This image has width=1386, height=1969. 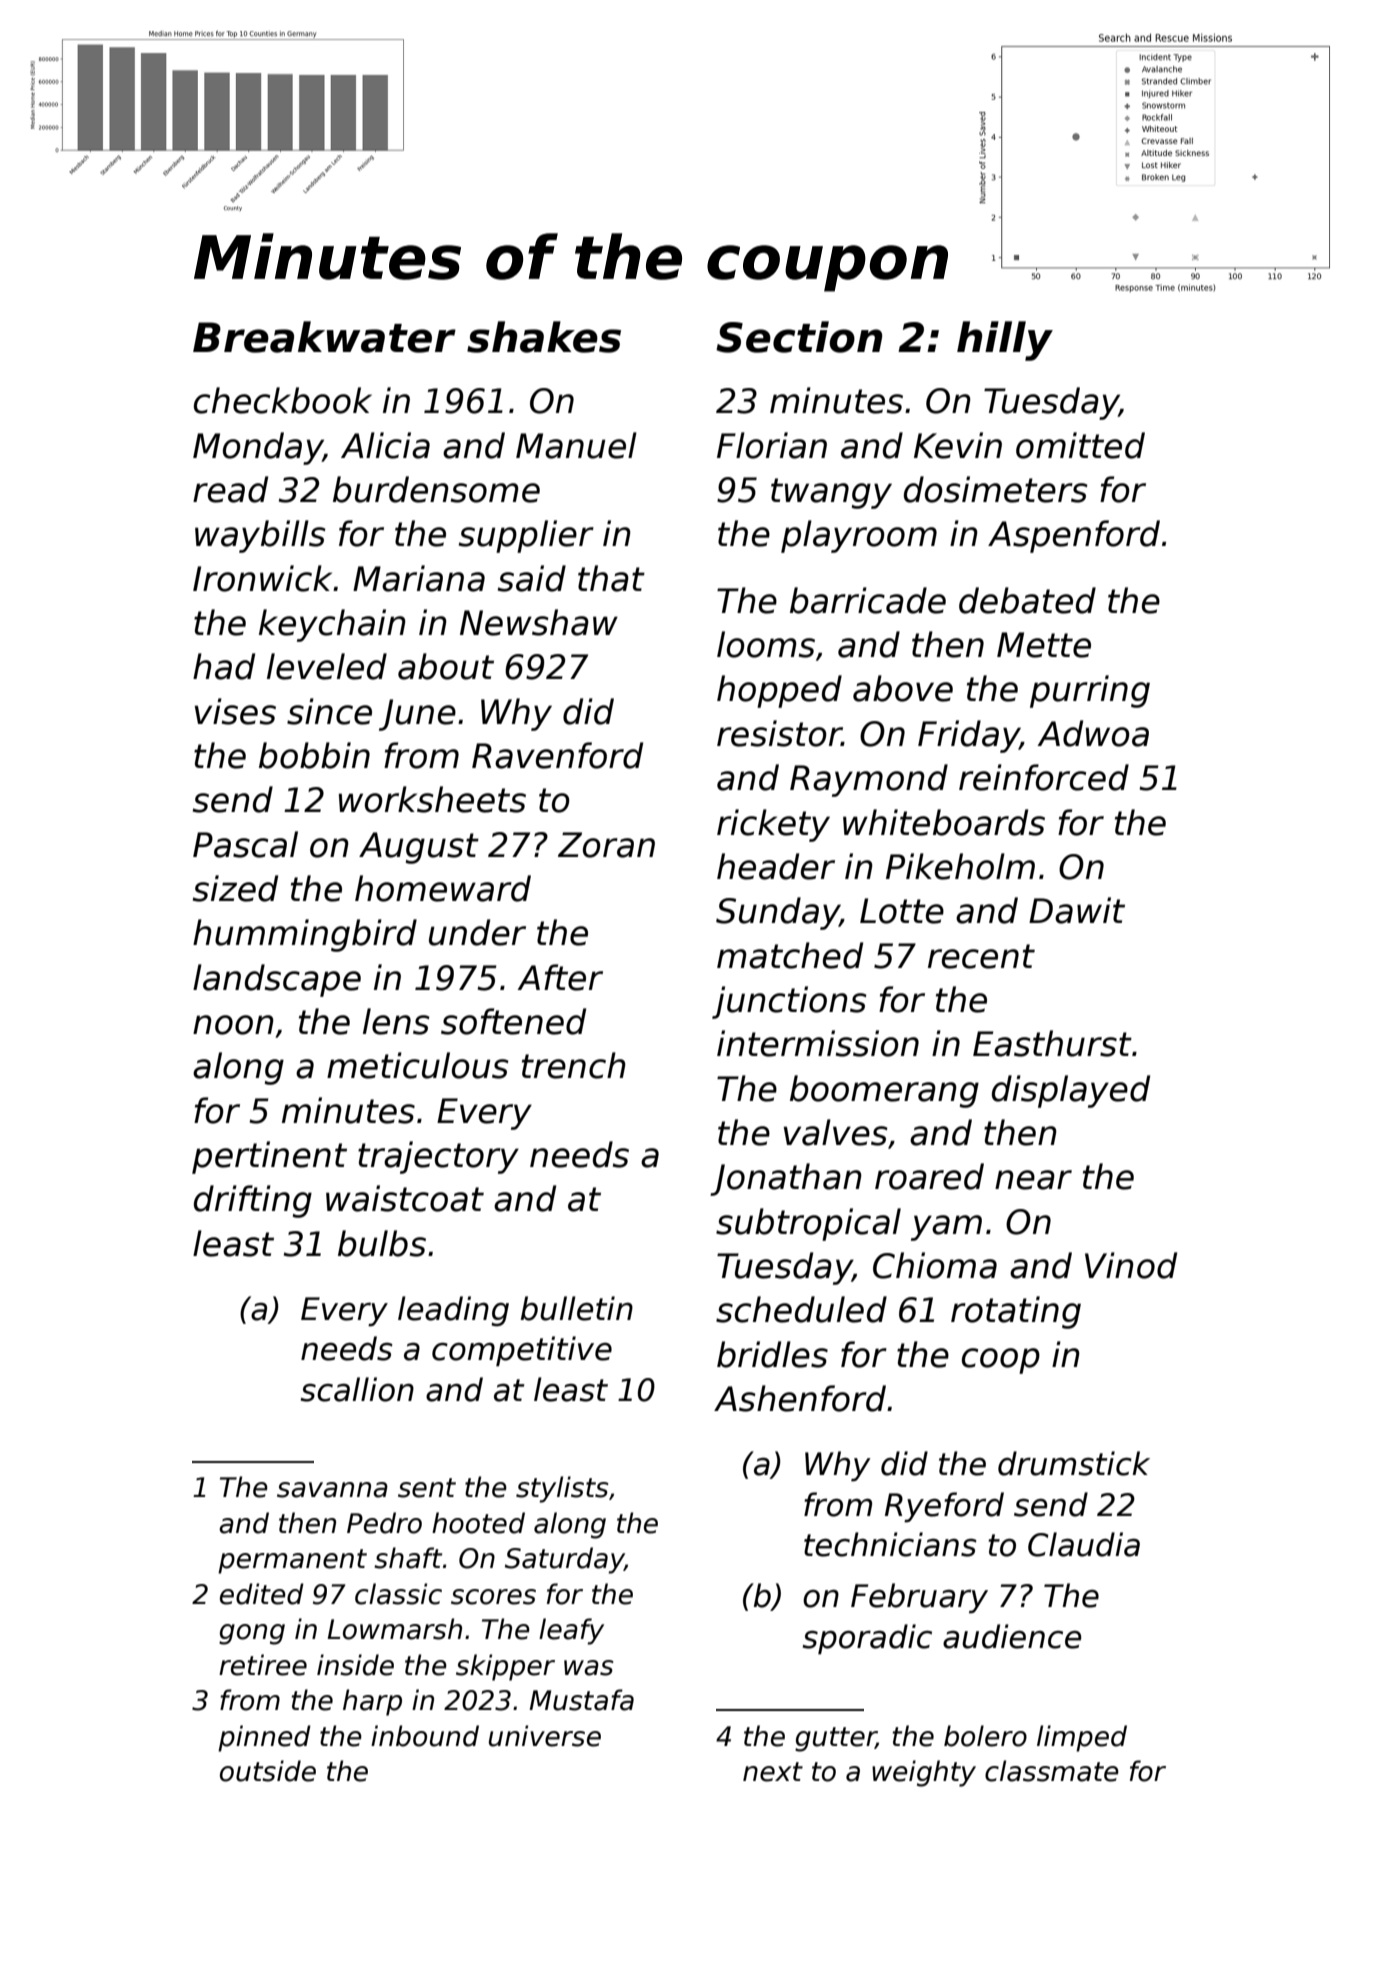 I want to click on Breakwater, so click(x=324, y=337).
